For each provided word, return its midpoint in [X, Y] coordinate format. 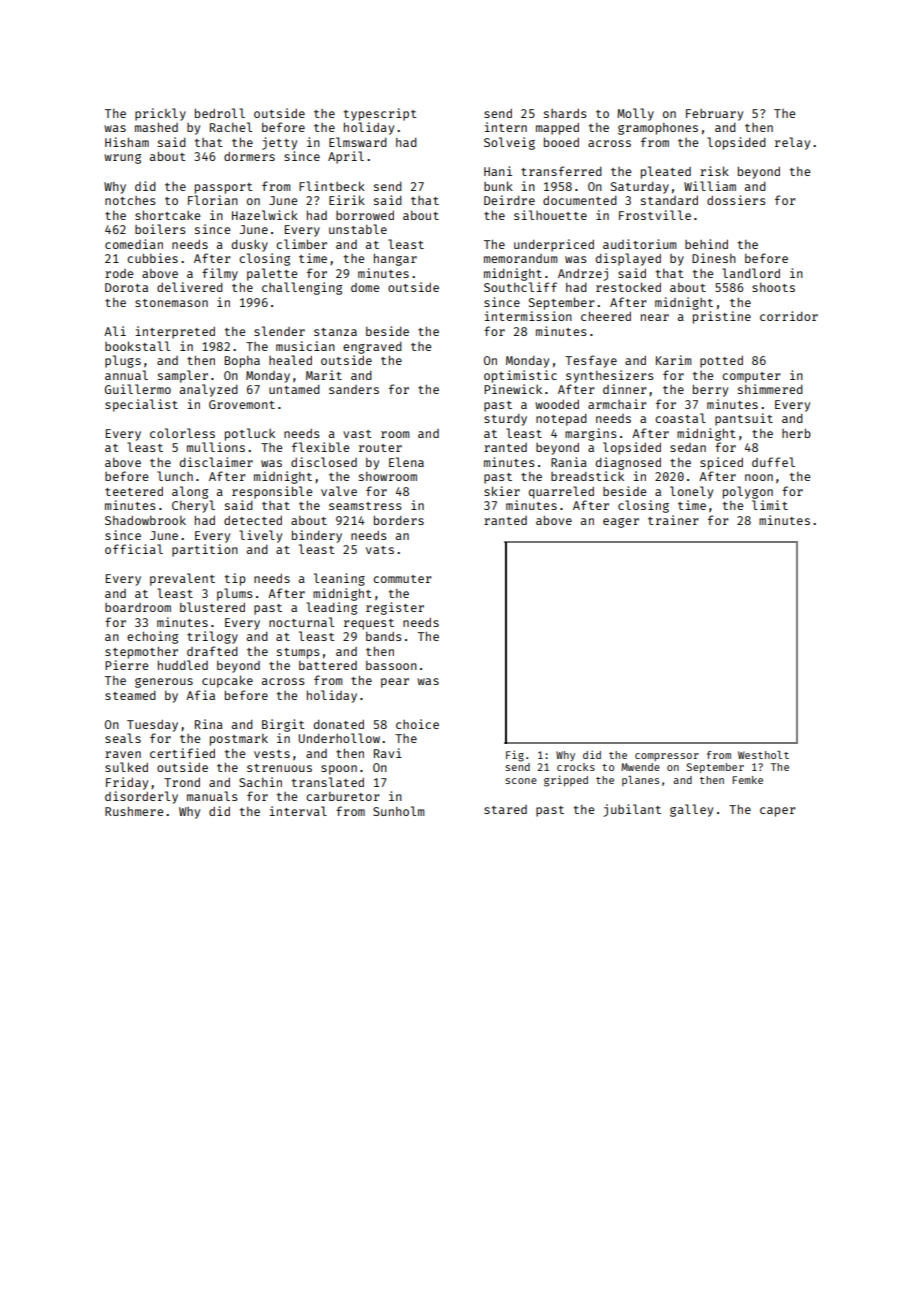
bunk [498, 186]
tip [235, 579]
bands [383, 636]
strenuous [279, 768]
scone [521, 781]
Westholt [763, 755]
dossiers [736, 200]
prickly [160, 114]
